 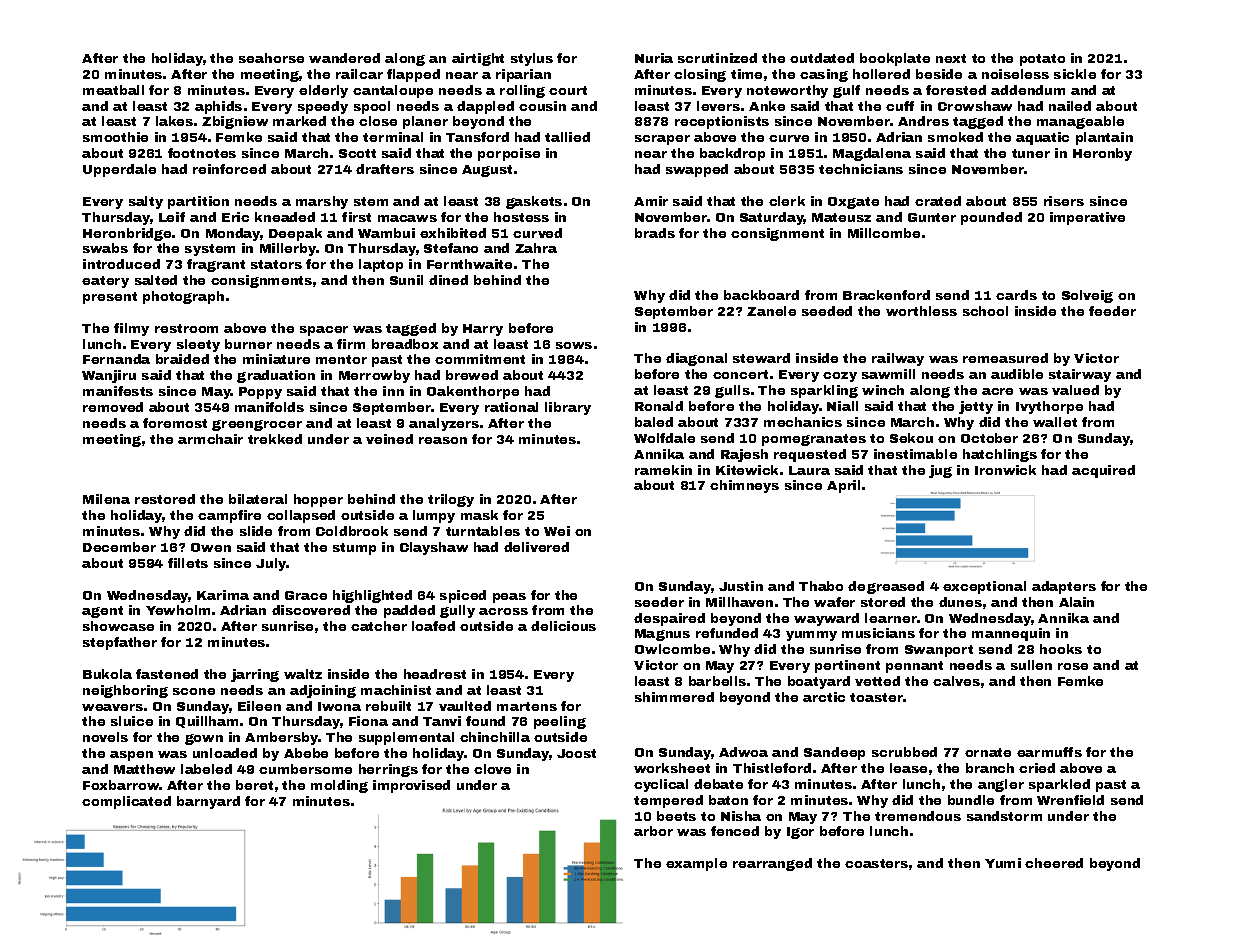 I want to click on Amir, so click(x=651, y=201).
